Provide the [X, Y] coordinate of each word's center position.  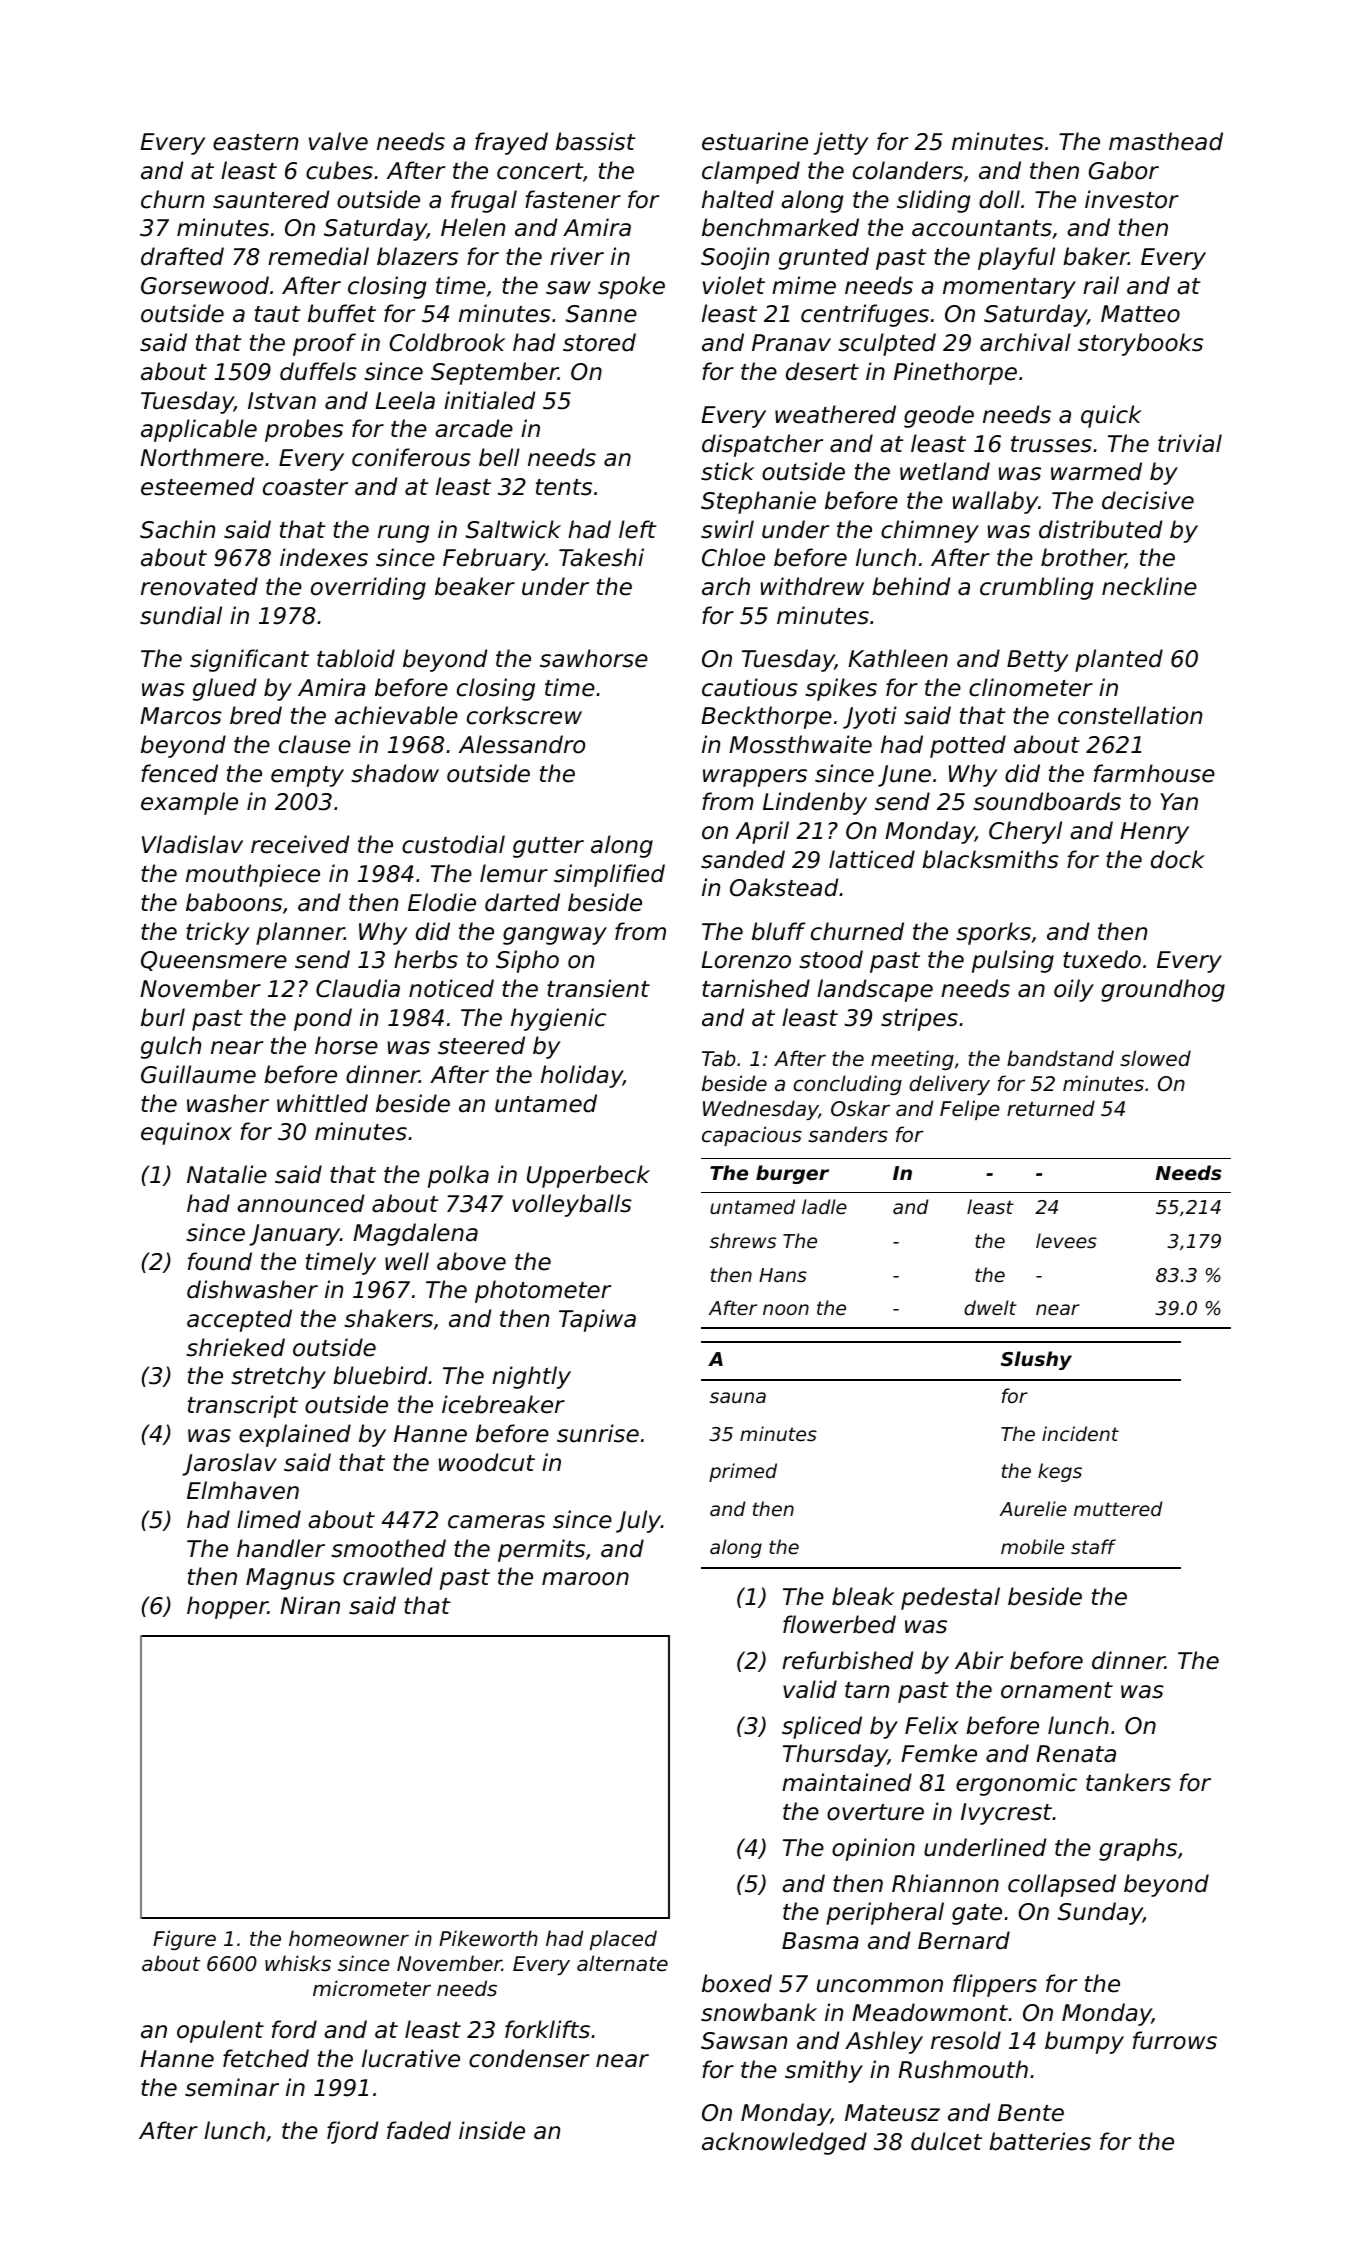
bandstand [1060, 1058]
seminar [232, 2087]
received [300, 844]
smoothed [388, 1548]
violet [734, 285]
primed [743, 1472]
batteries [1040, 2141]
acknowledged [784, 2143]
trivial [1190, 443]
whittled [322, 1103]
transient [598, 988]
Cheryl [1025, 832]
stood [831, 959]
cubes [339, 170]
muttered [1118, 1508]
